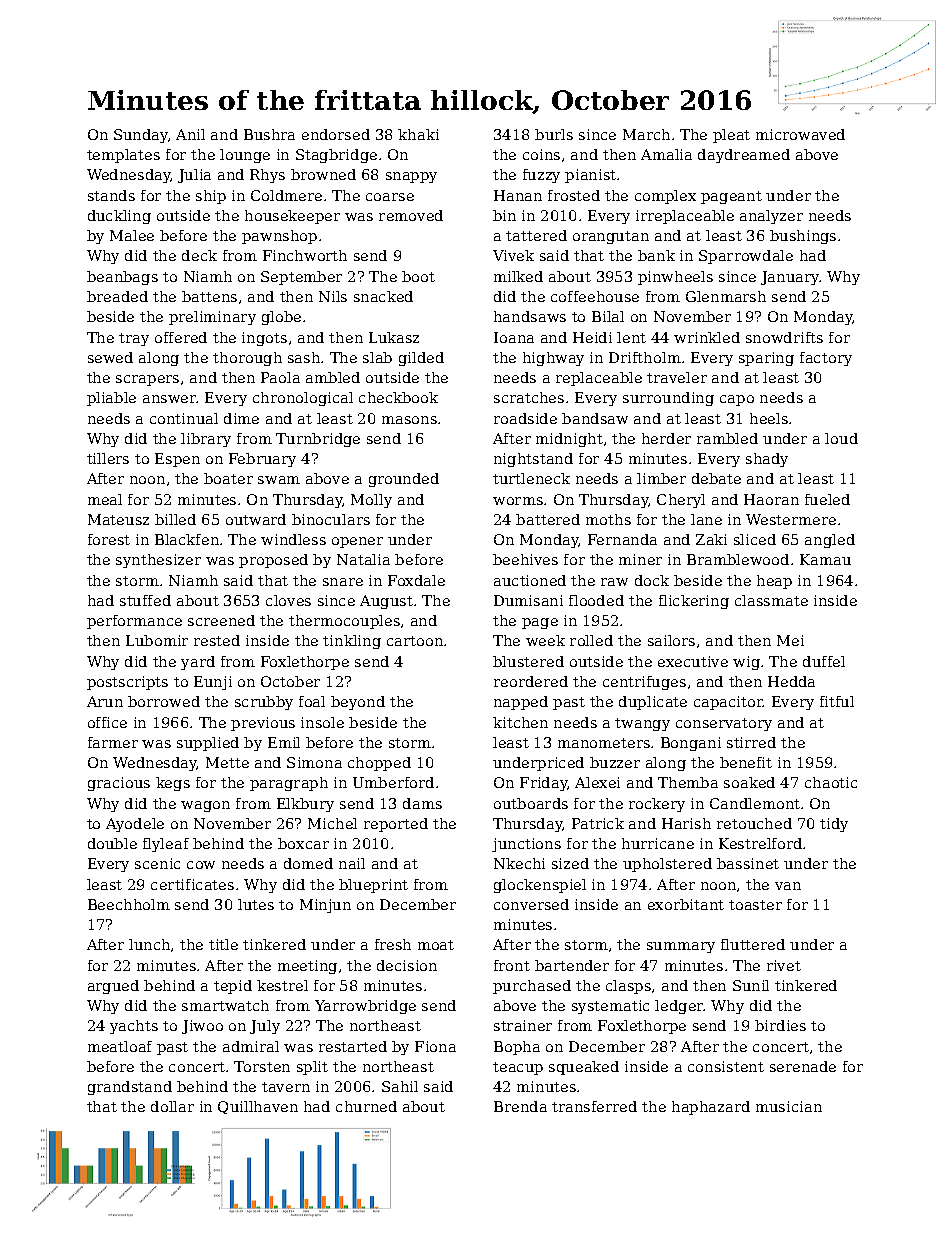 The image size is (952, 1233). Describe the element at coordinates (164, 701) in the screenshot. I see `borrowed` at that location.
